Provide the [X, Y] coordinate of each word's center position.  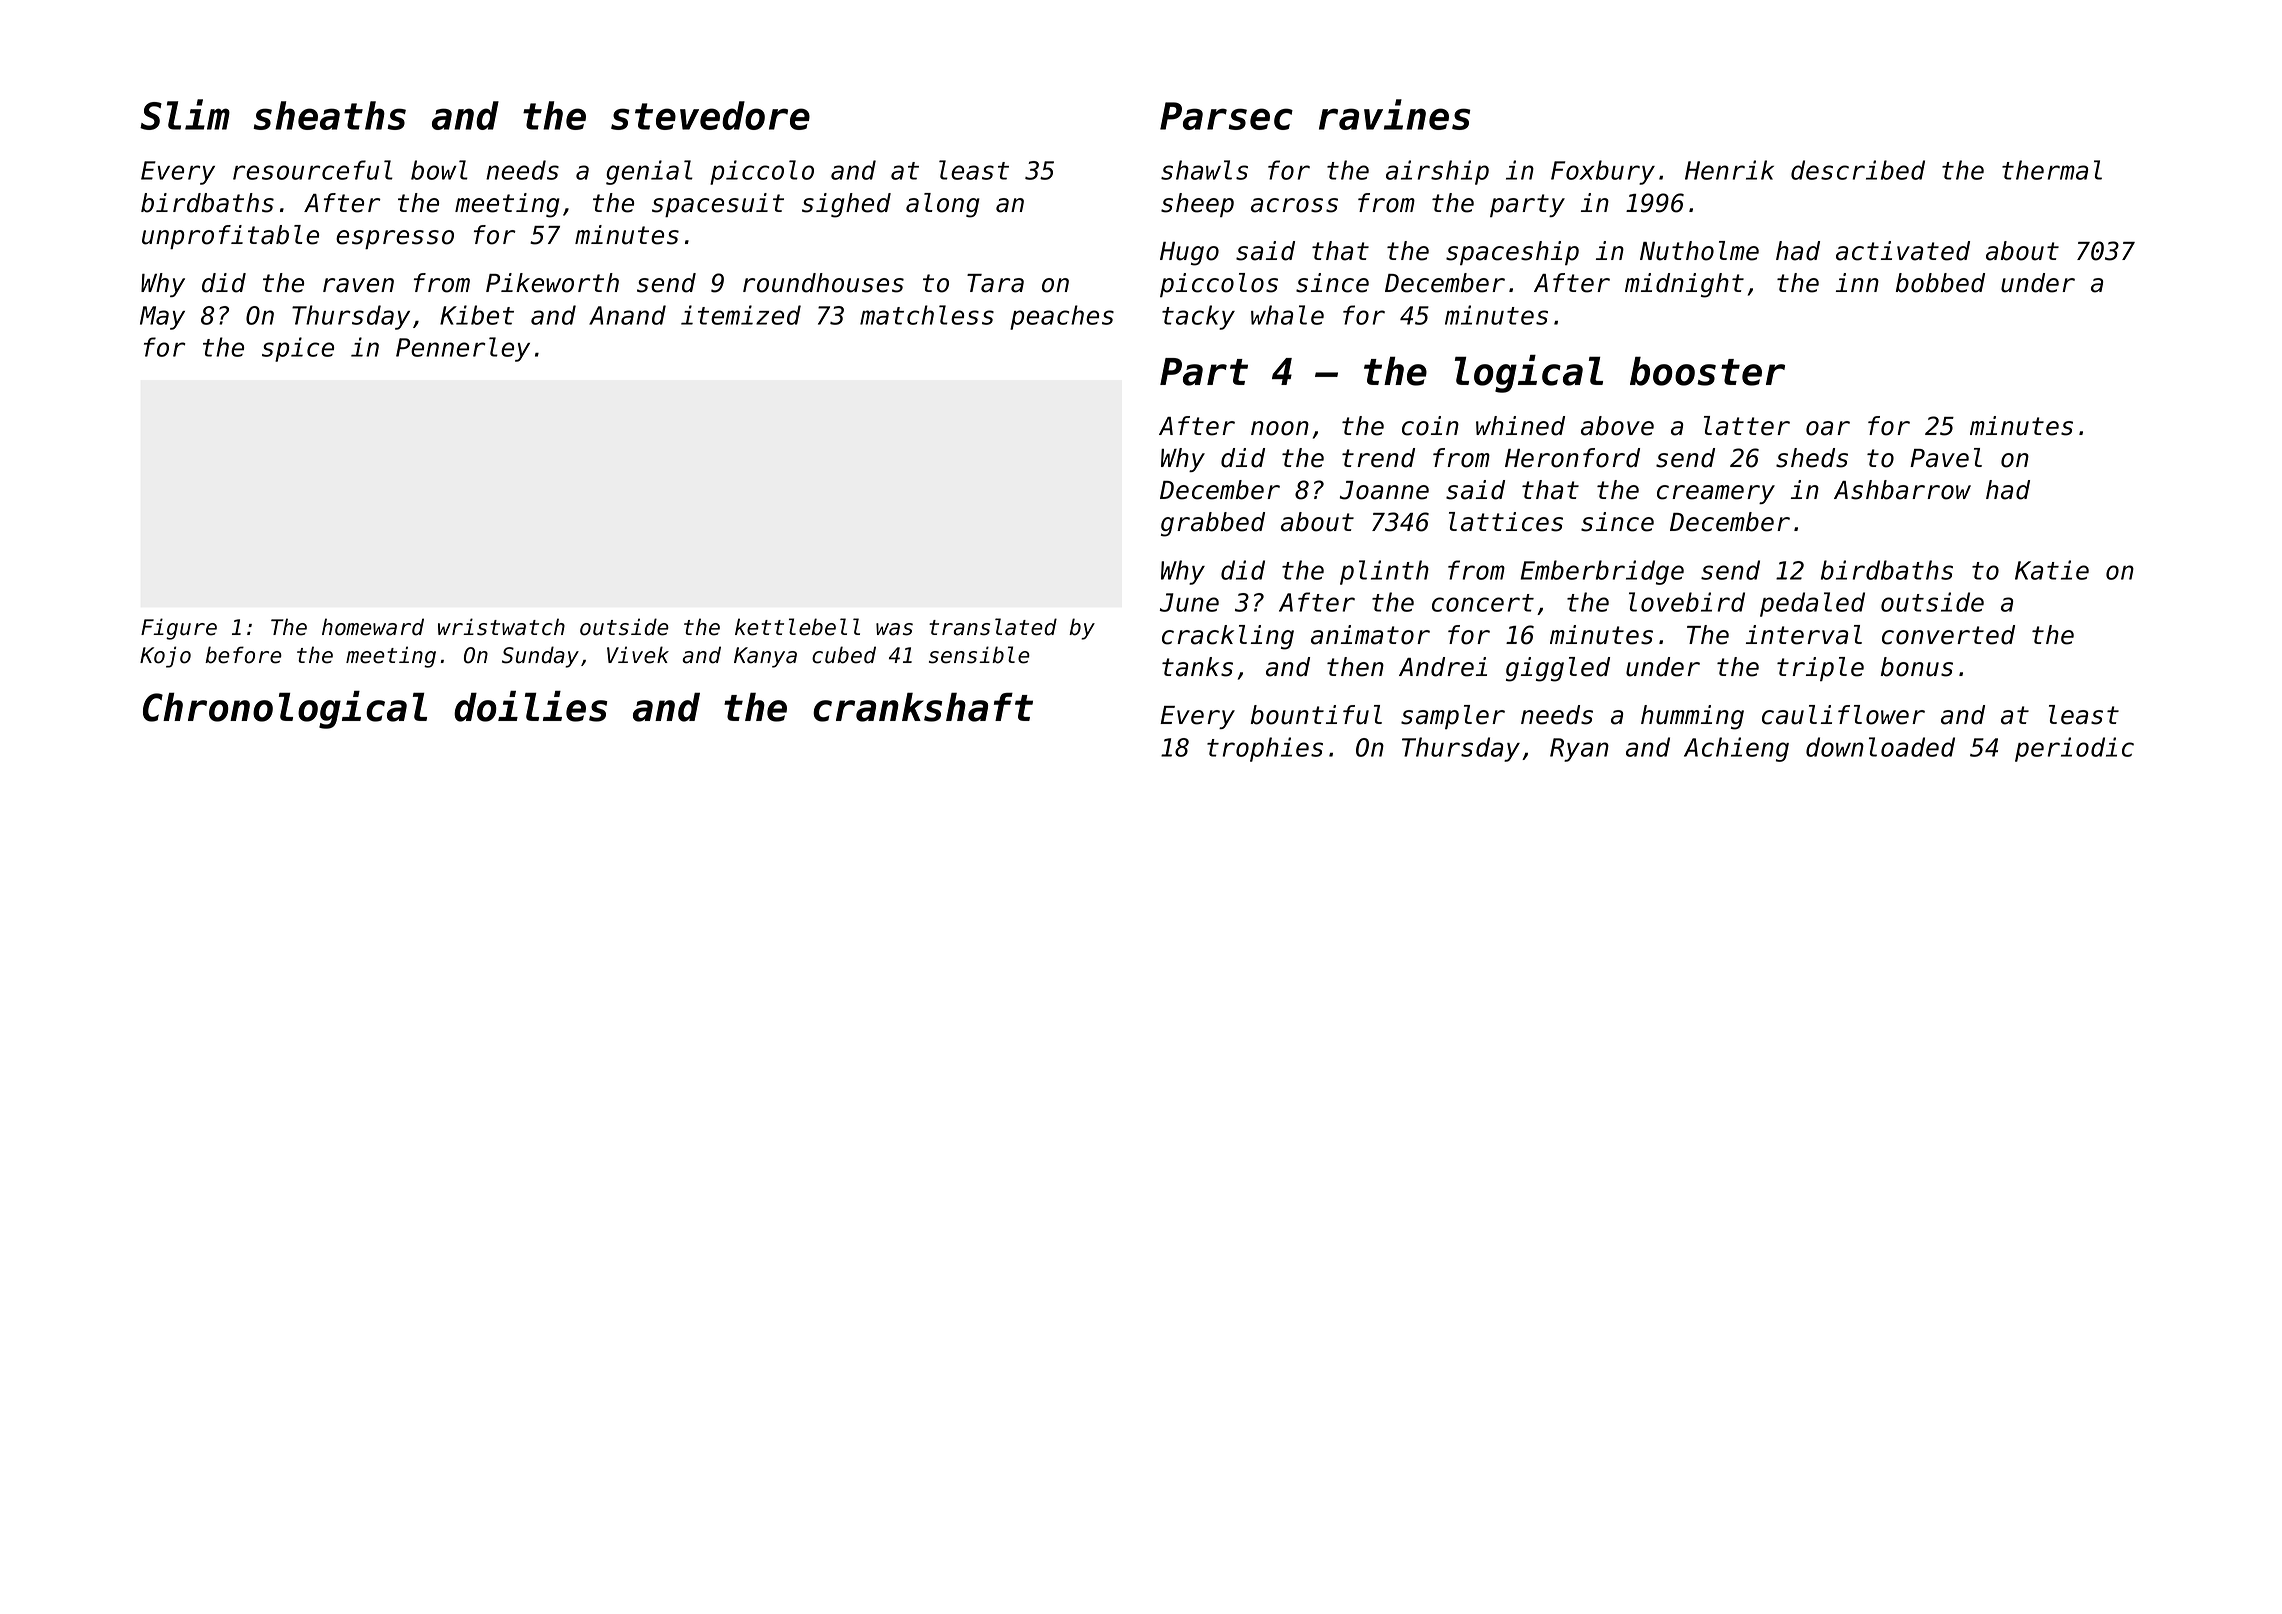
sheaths [329, 115]
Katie [2052, 570]
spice [298, 349]
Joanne [1384, 490]
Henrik [1729, 170]
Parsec [1226, 116]
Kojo [165, 657]
